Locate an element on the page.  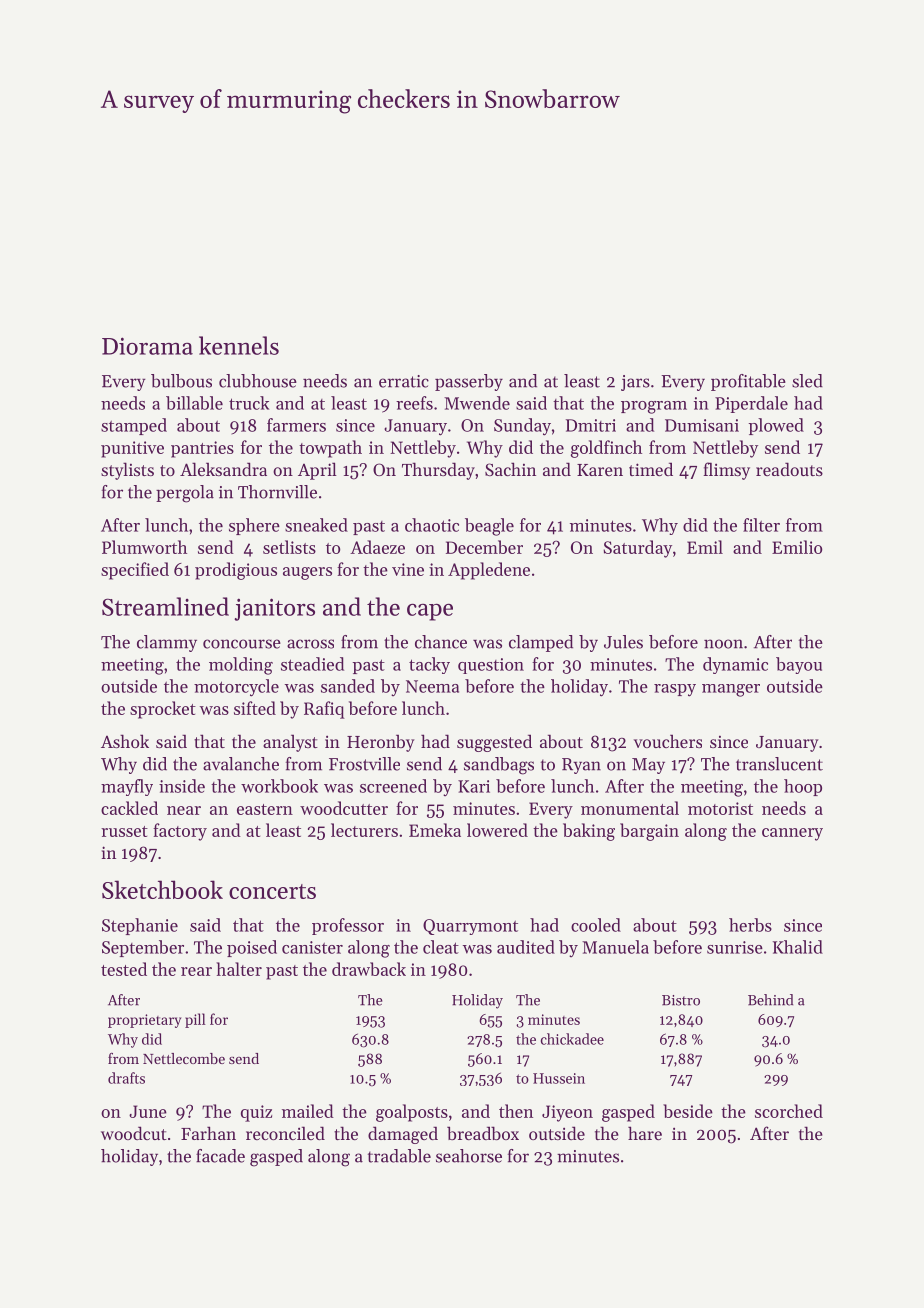
passerby is located at coordinates (469, 382).
